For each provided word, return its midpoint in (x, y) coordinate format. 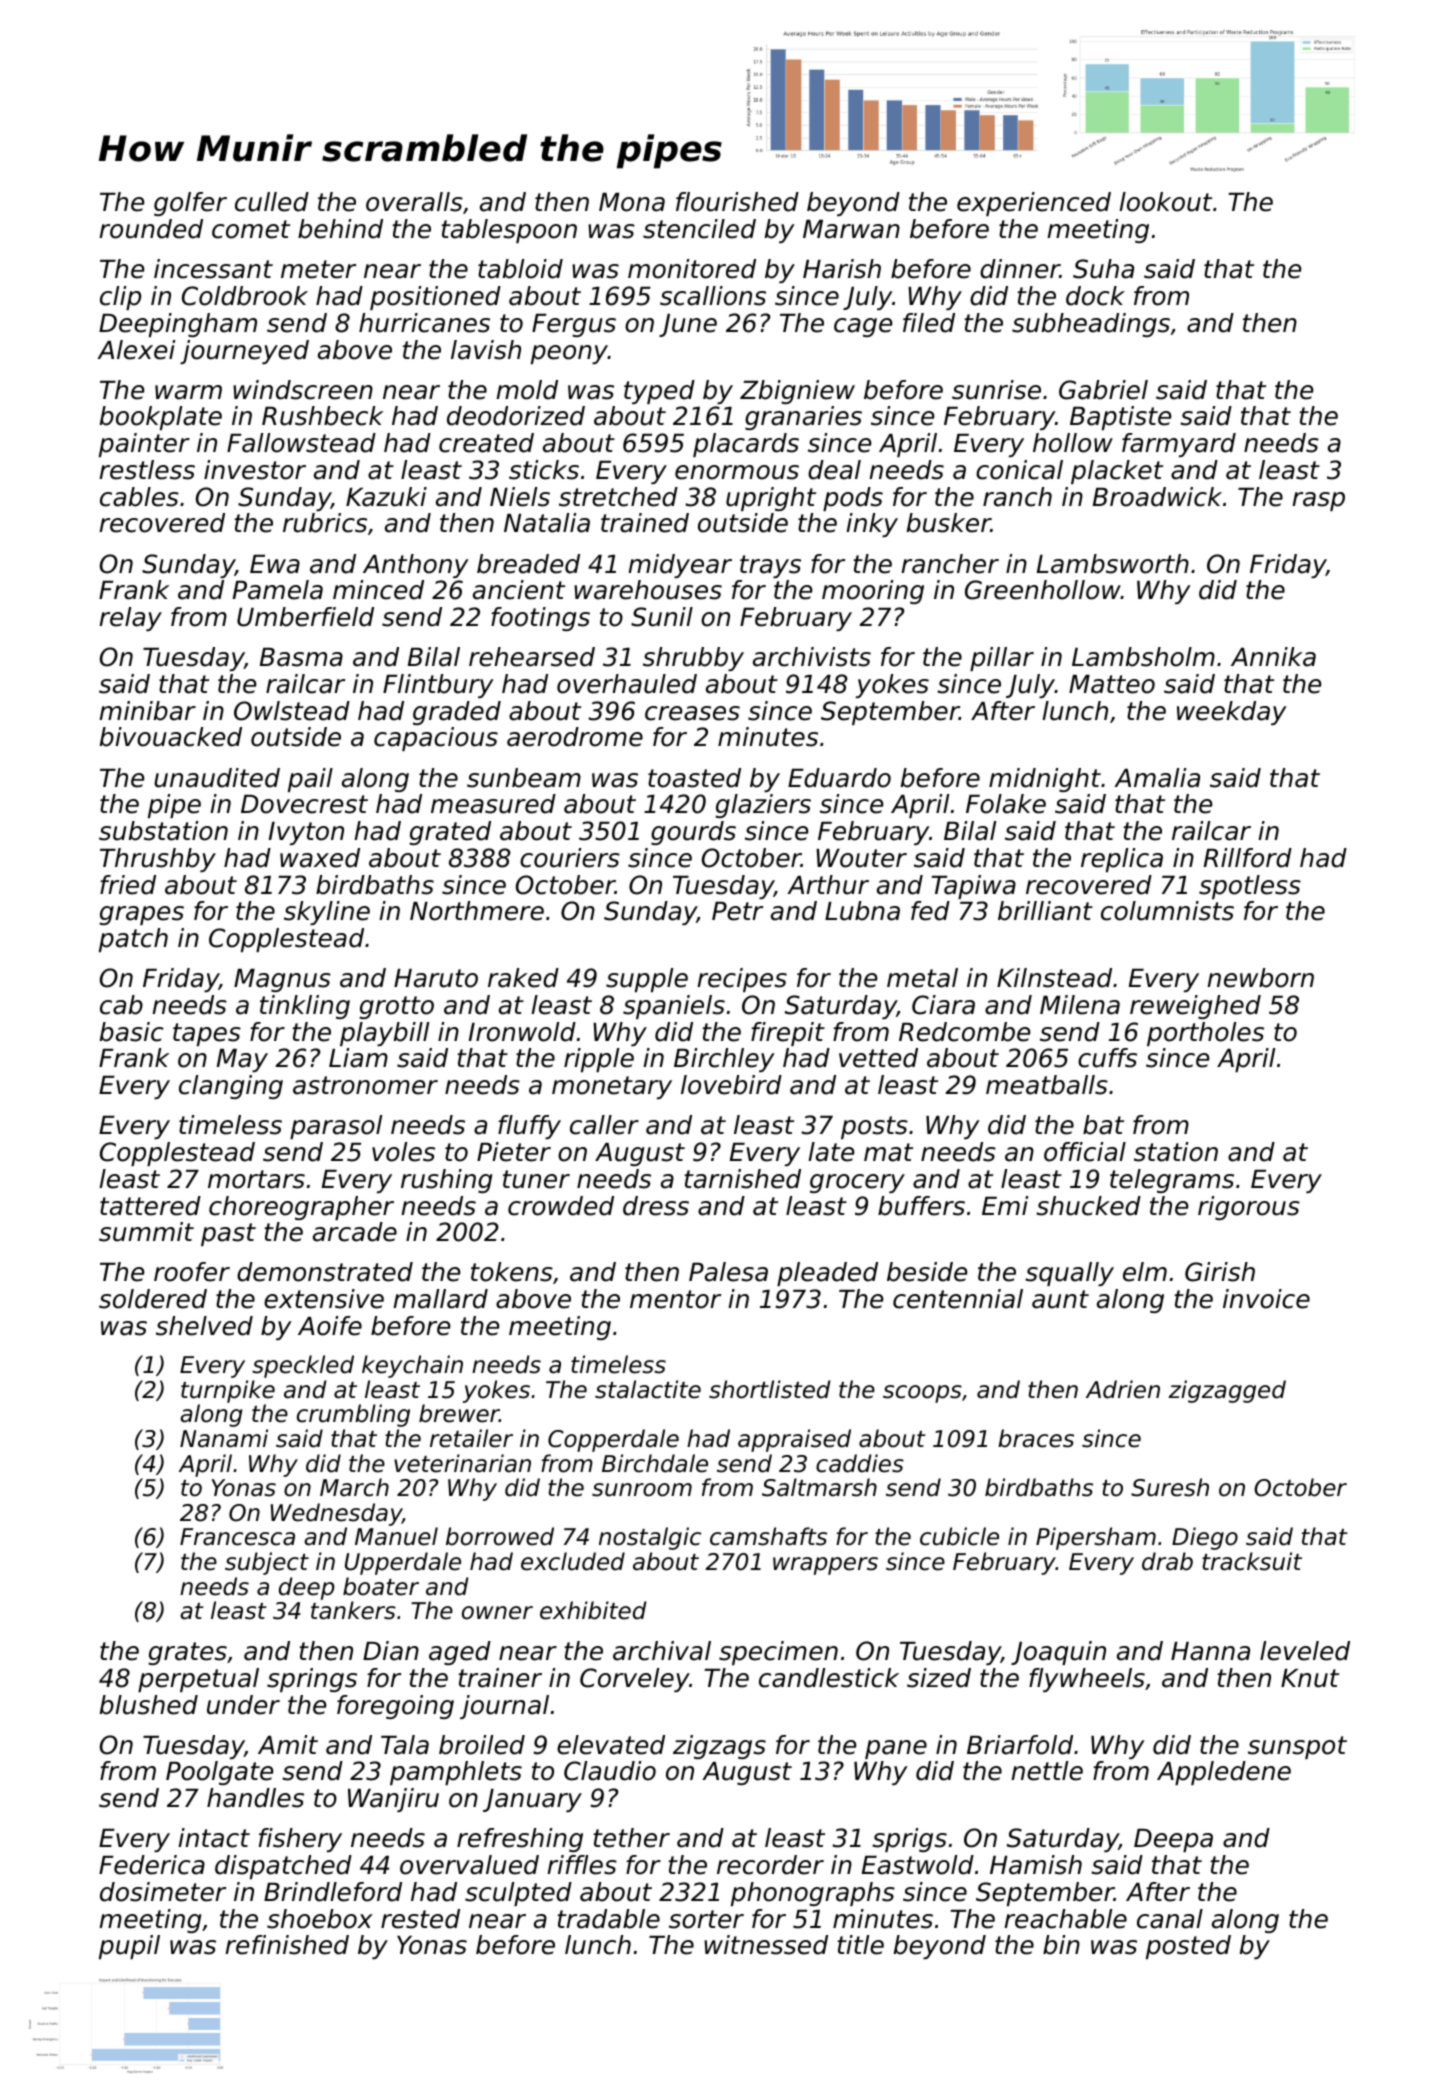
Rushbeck (322, 416)
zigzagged (1227, 1391)
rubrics (325, 523)
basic (132, 1032)
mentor (675, 1299)
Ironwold (522, 1032)
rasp (1318, 501)
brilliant (1045, 911)
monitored (692, 269)
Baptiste (1120, 418)
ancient (519, 590)
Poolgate (219, 1773)
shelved (204, 1326)
